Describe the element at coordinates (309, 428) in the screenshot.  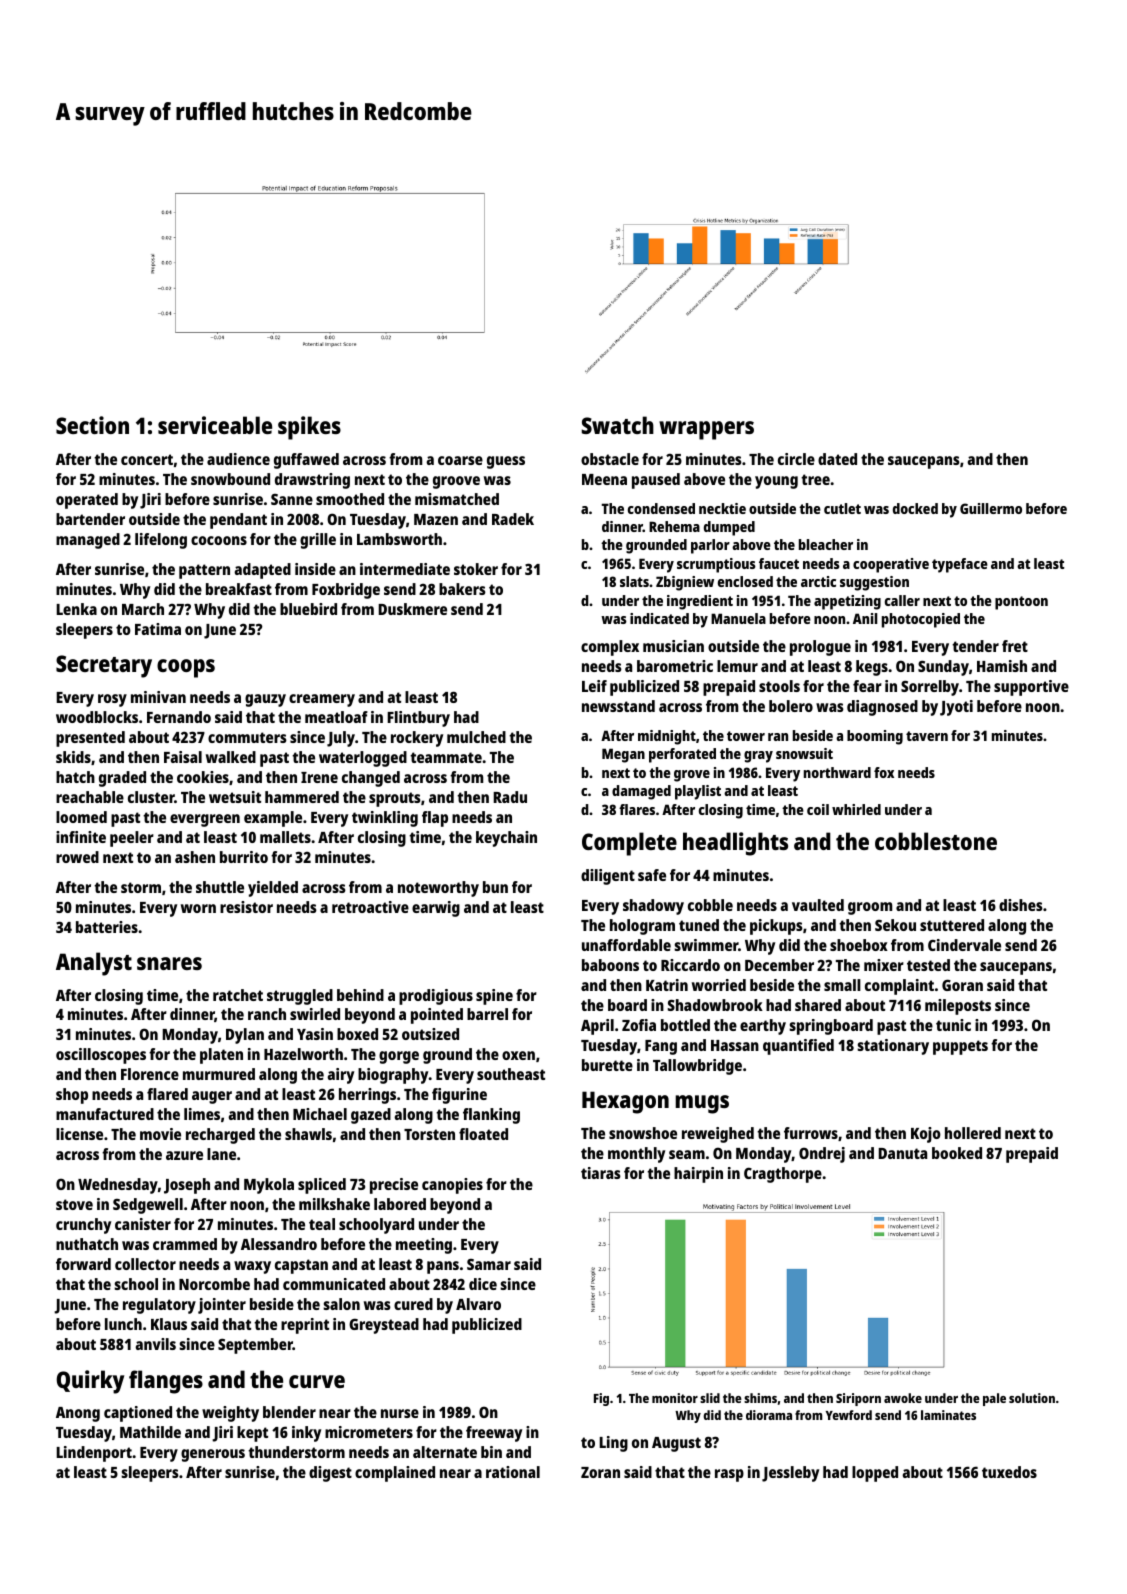
I see `spikes` at that location.
